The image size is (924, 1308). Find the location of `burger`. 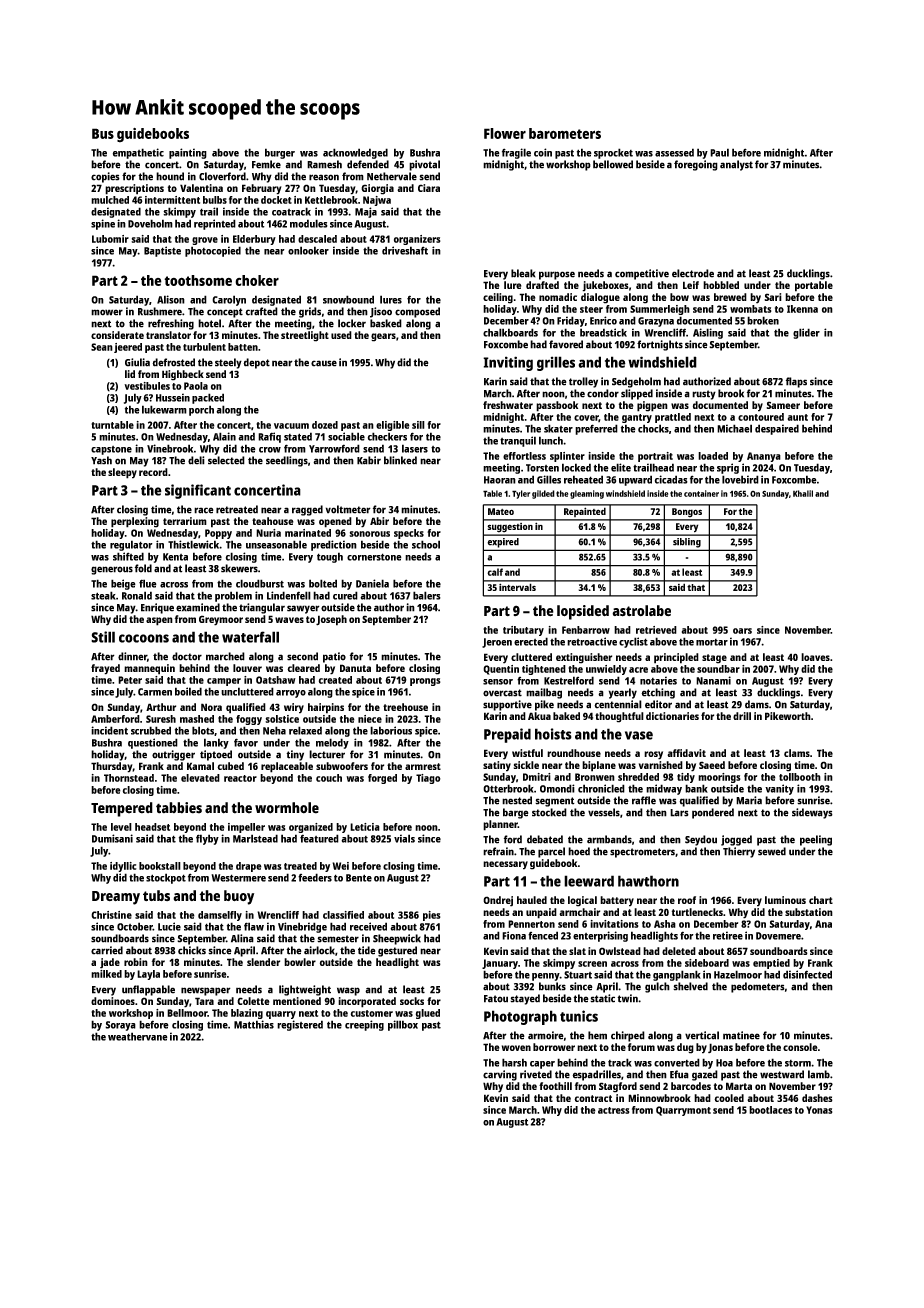

burger is located at coordinates (280, 153).
